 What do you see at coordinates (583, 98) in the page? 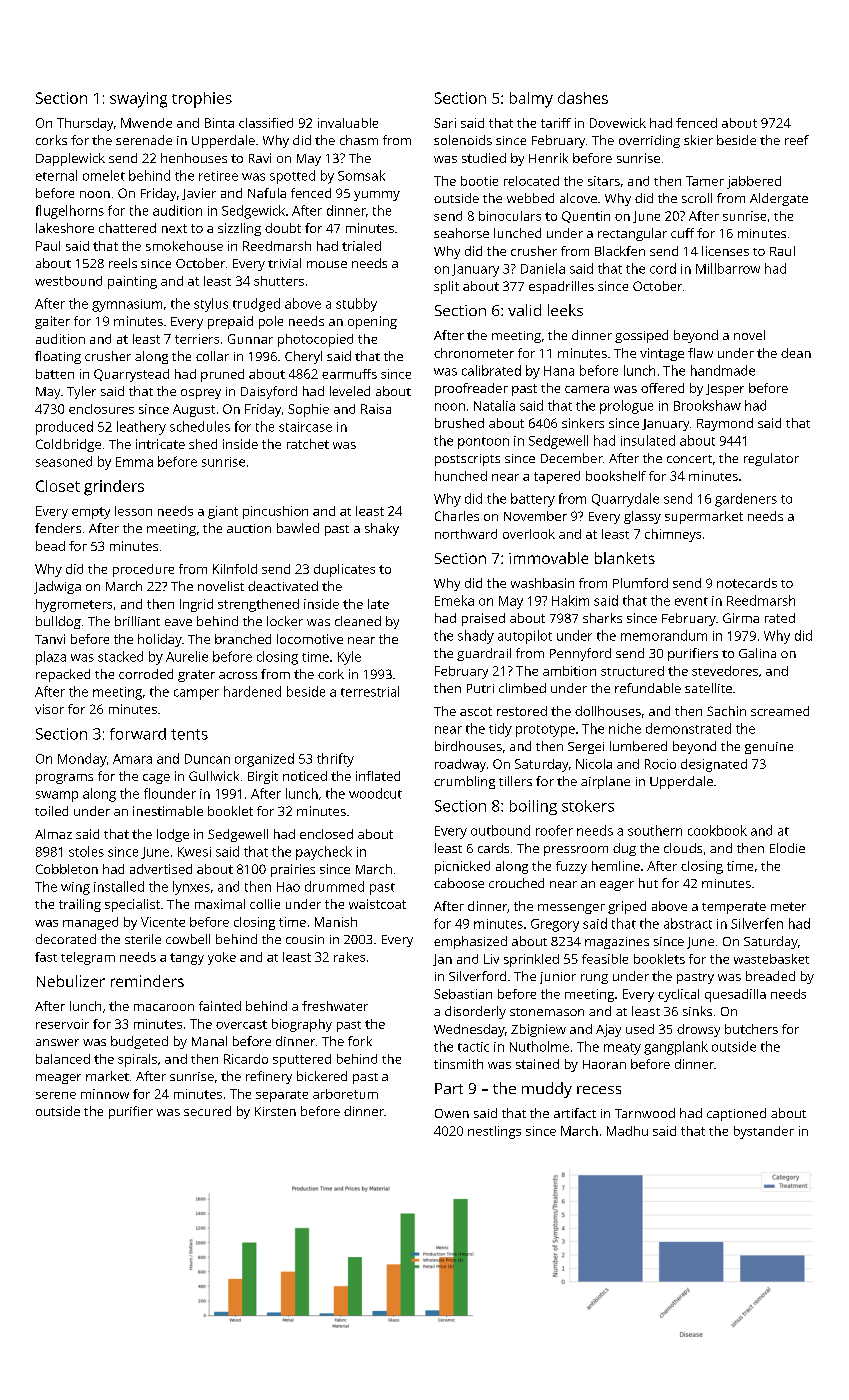
I see `dashes` at bounding box center [583, 98].
